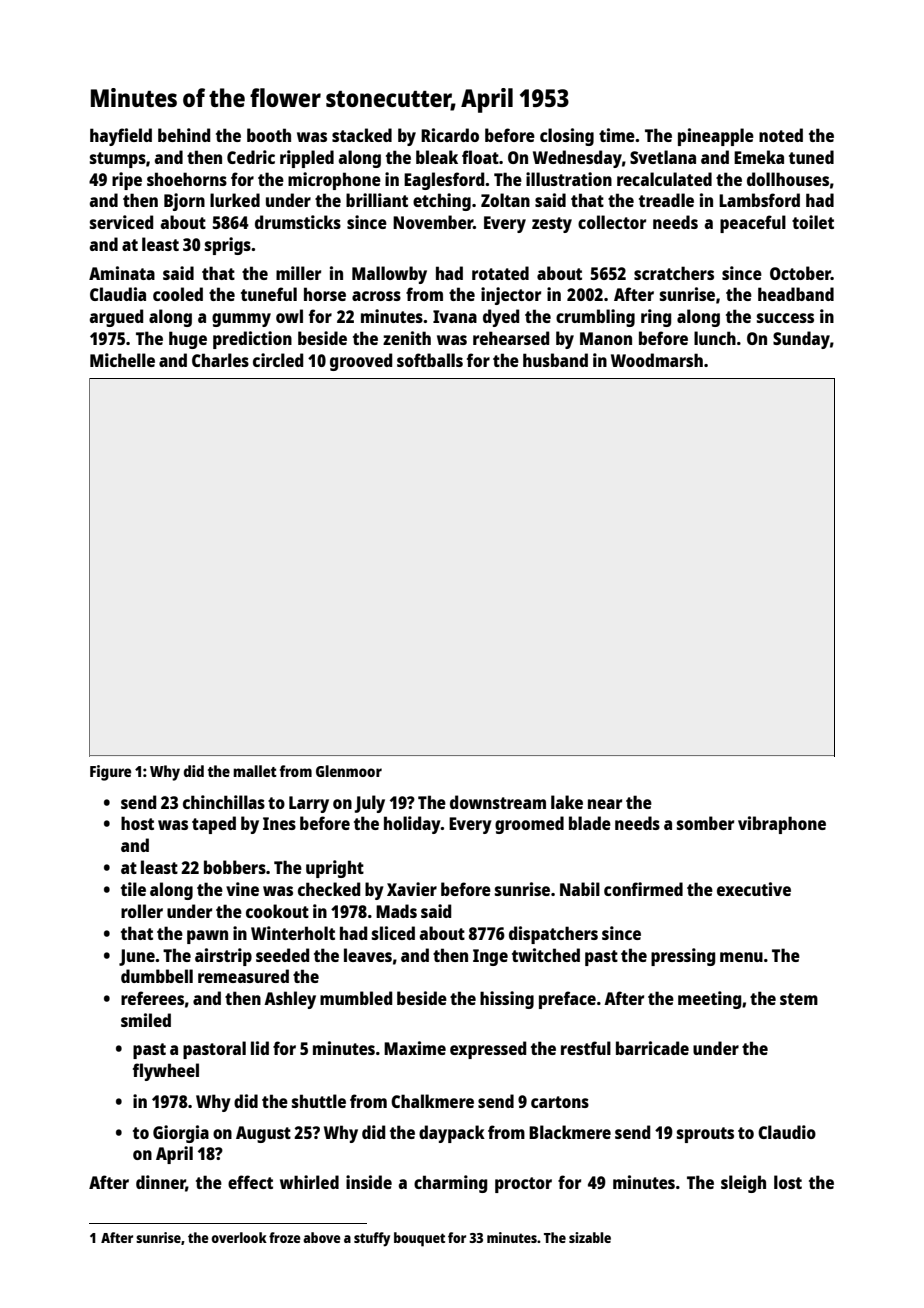 This screenshot has width=924, height=1308. What do you see at coordinates (590, 1237) in the screenshot?
I see `sizable` at bounding box center [590, 1237].
